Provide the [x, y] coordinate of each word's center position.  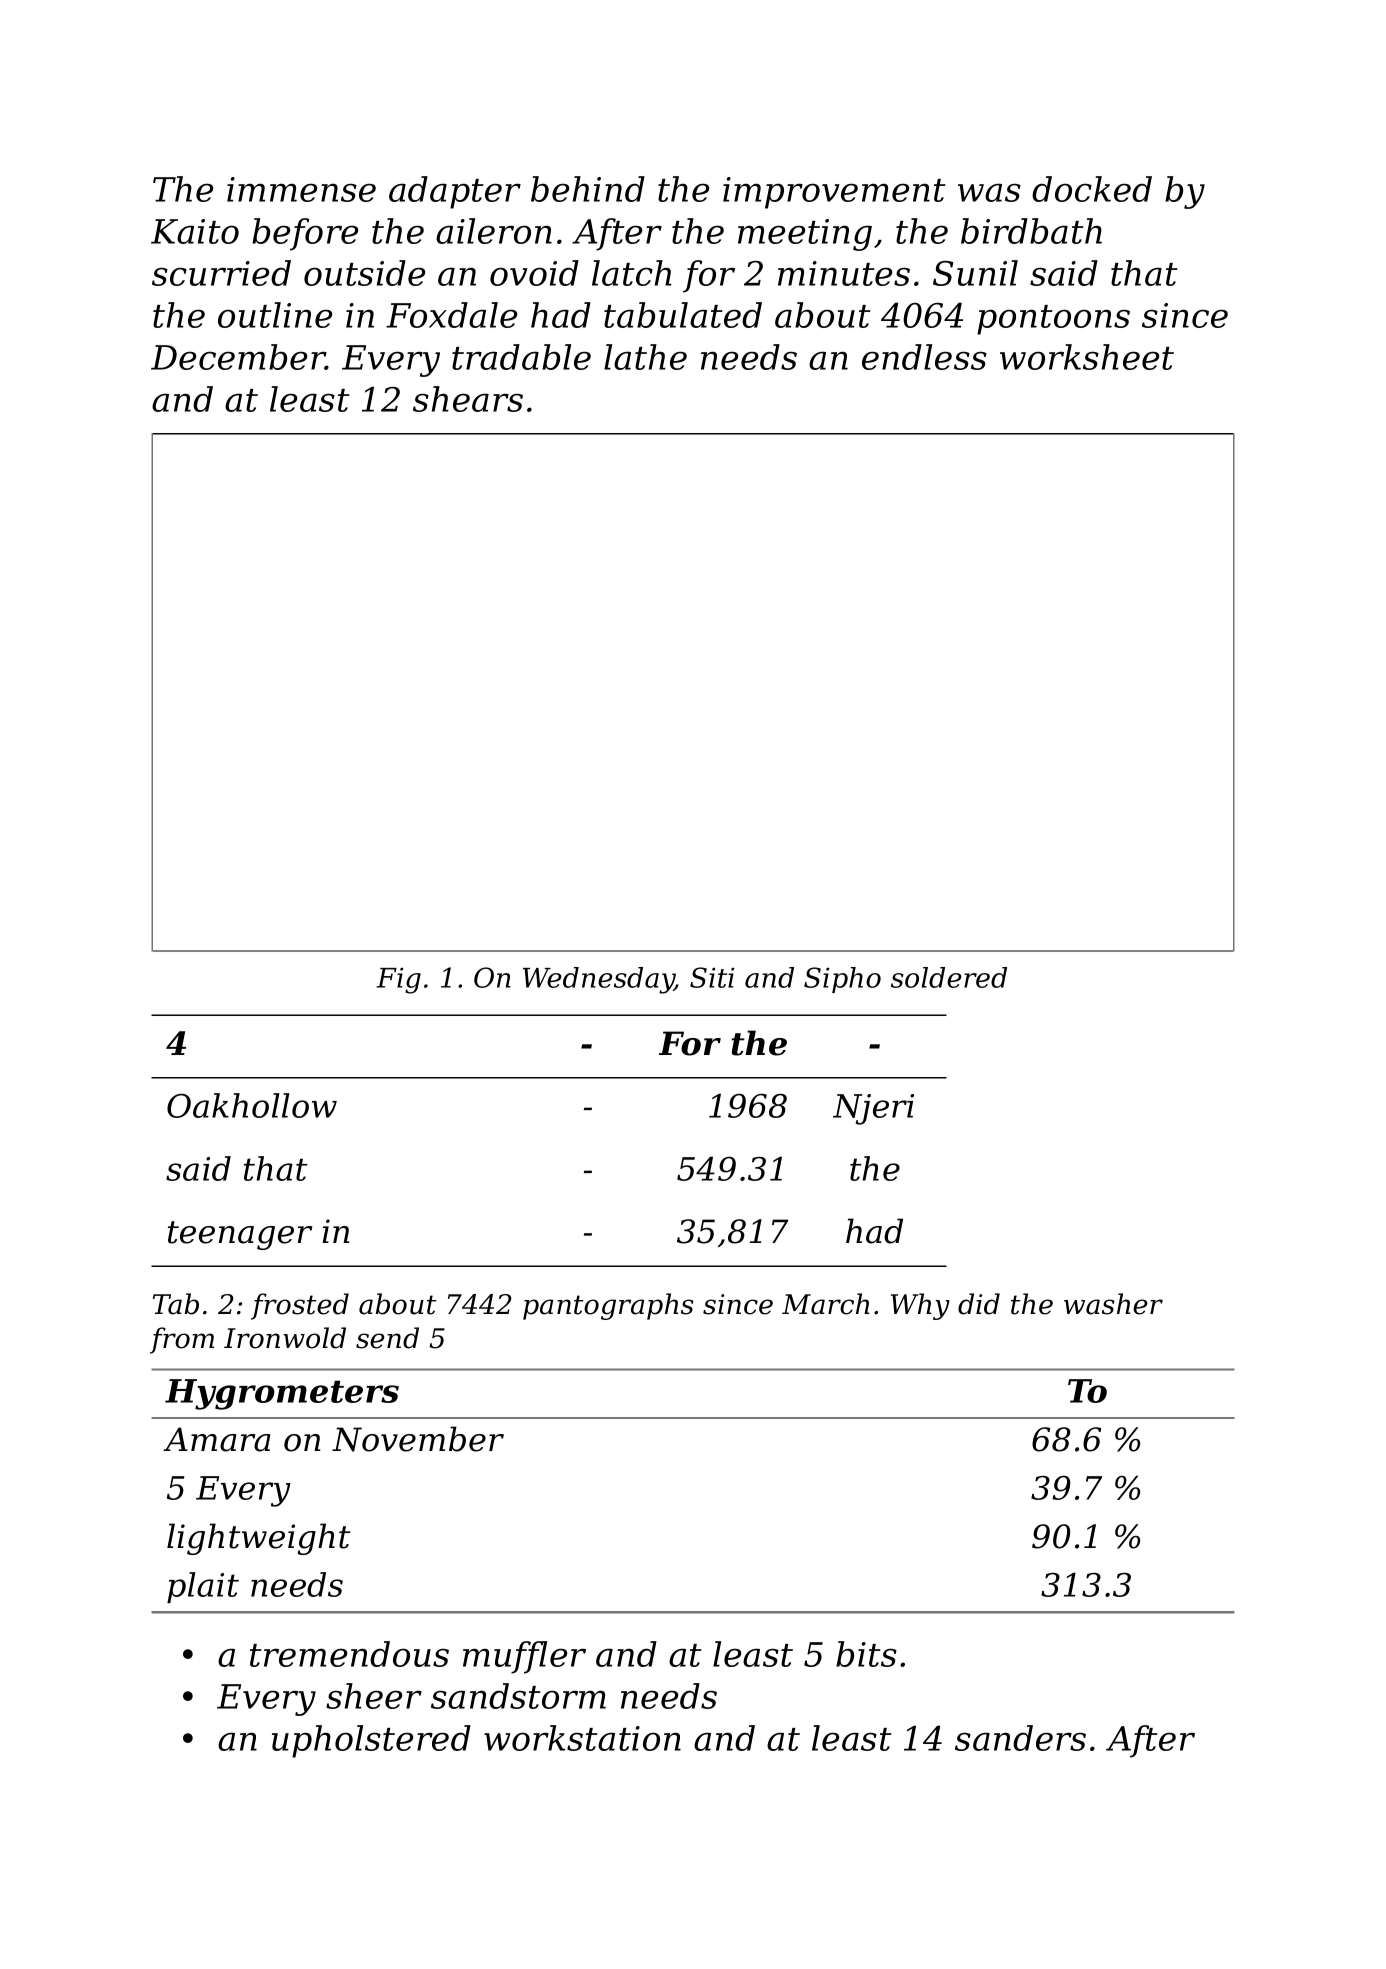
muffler [524, 1657]
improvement [834, 193]
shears [468, 399]
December [238, 357]
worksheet [1087, 357]
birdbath [1031, 231]
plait [203, 1587]
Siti [712, 977]
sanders [1020, 1738]
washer [1113, 1304]
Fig [399, 981]
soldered [949, 977]
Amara [217, 1439]
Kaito [195, 231]
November [418, 1439]
